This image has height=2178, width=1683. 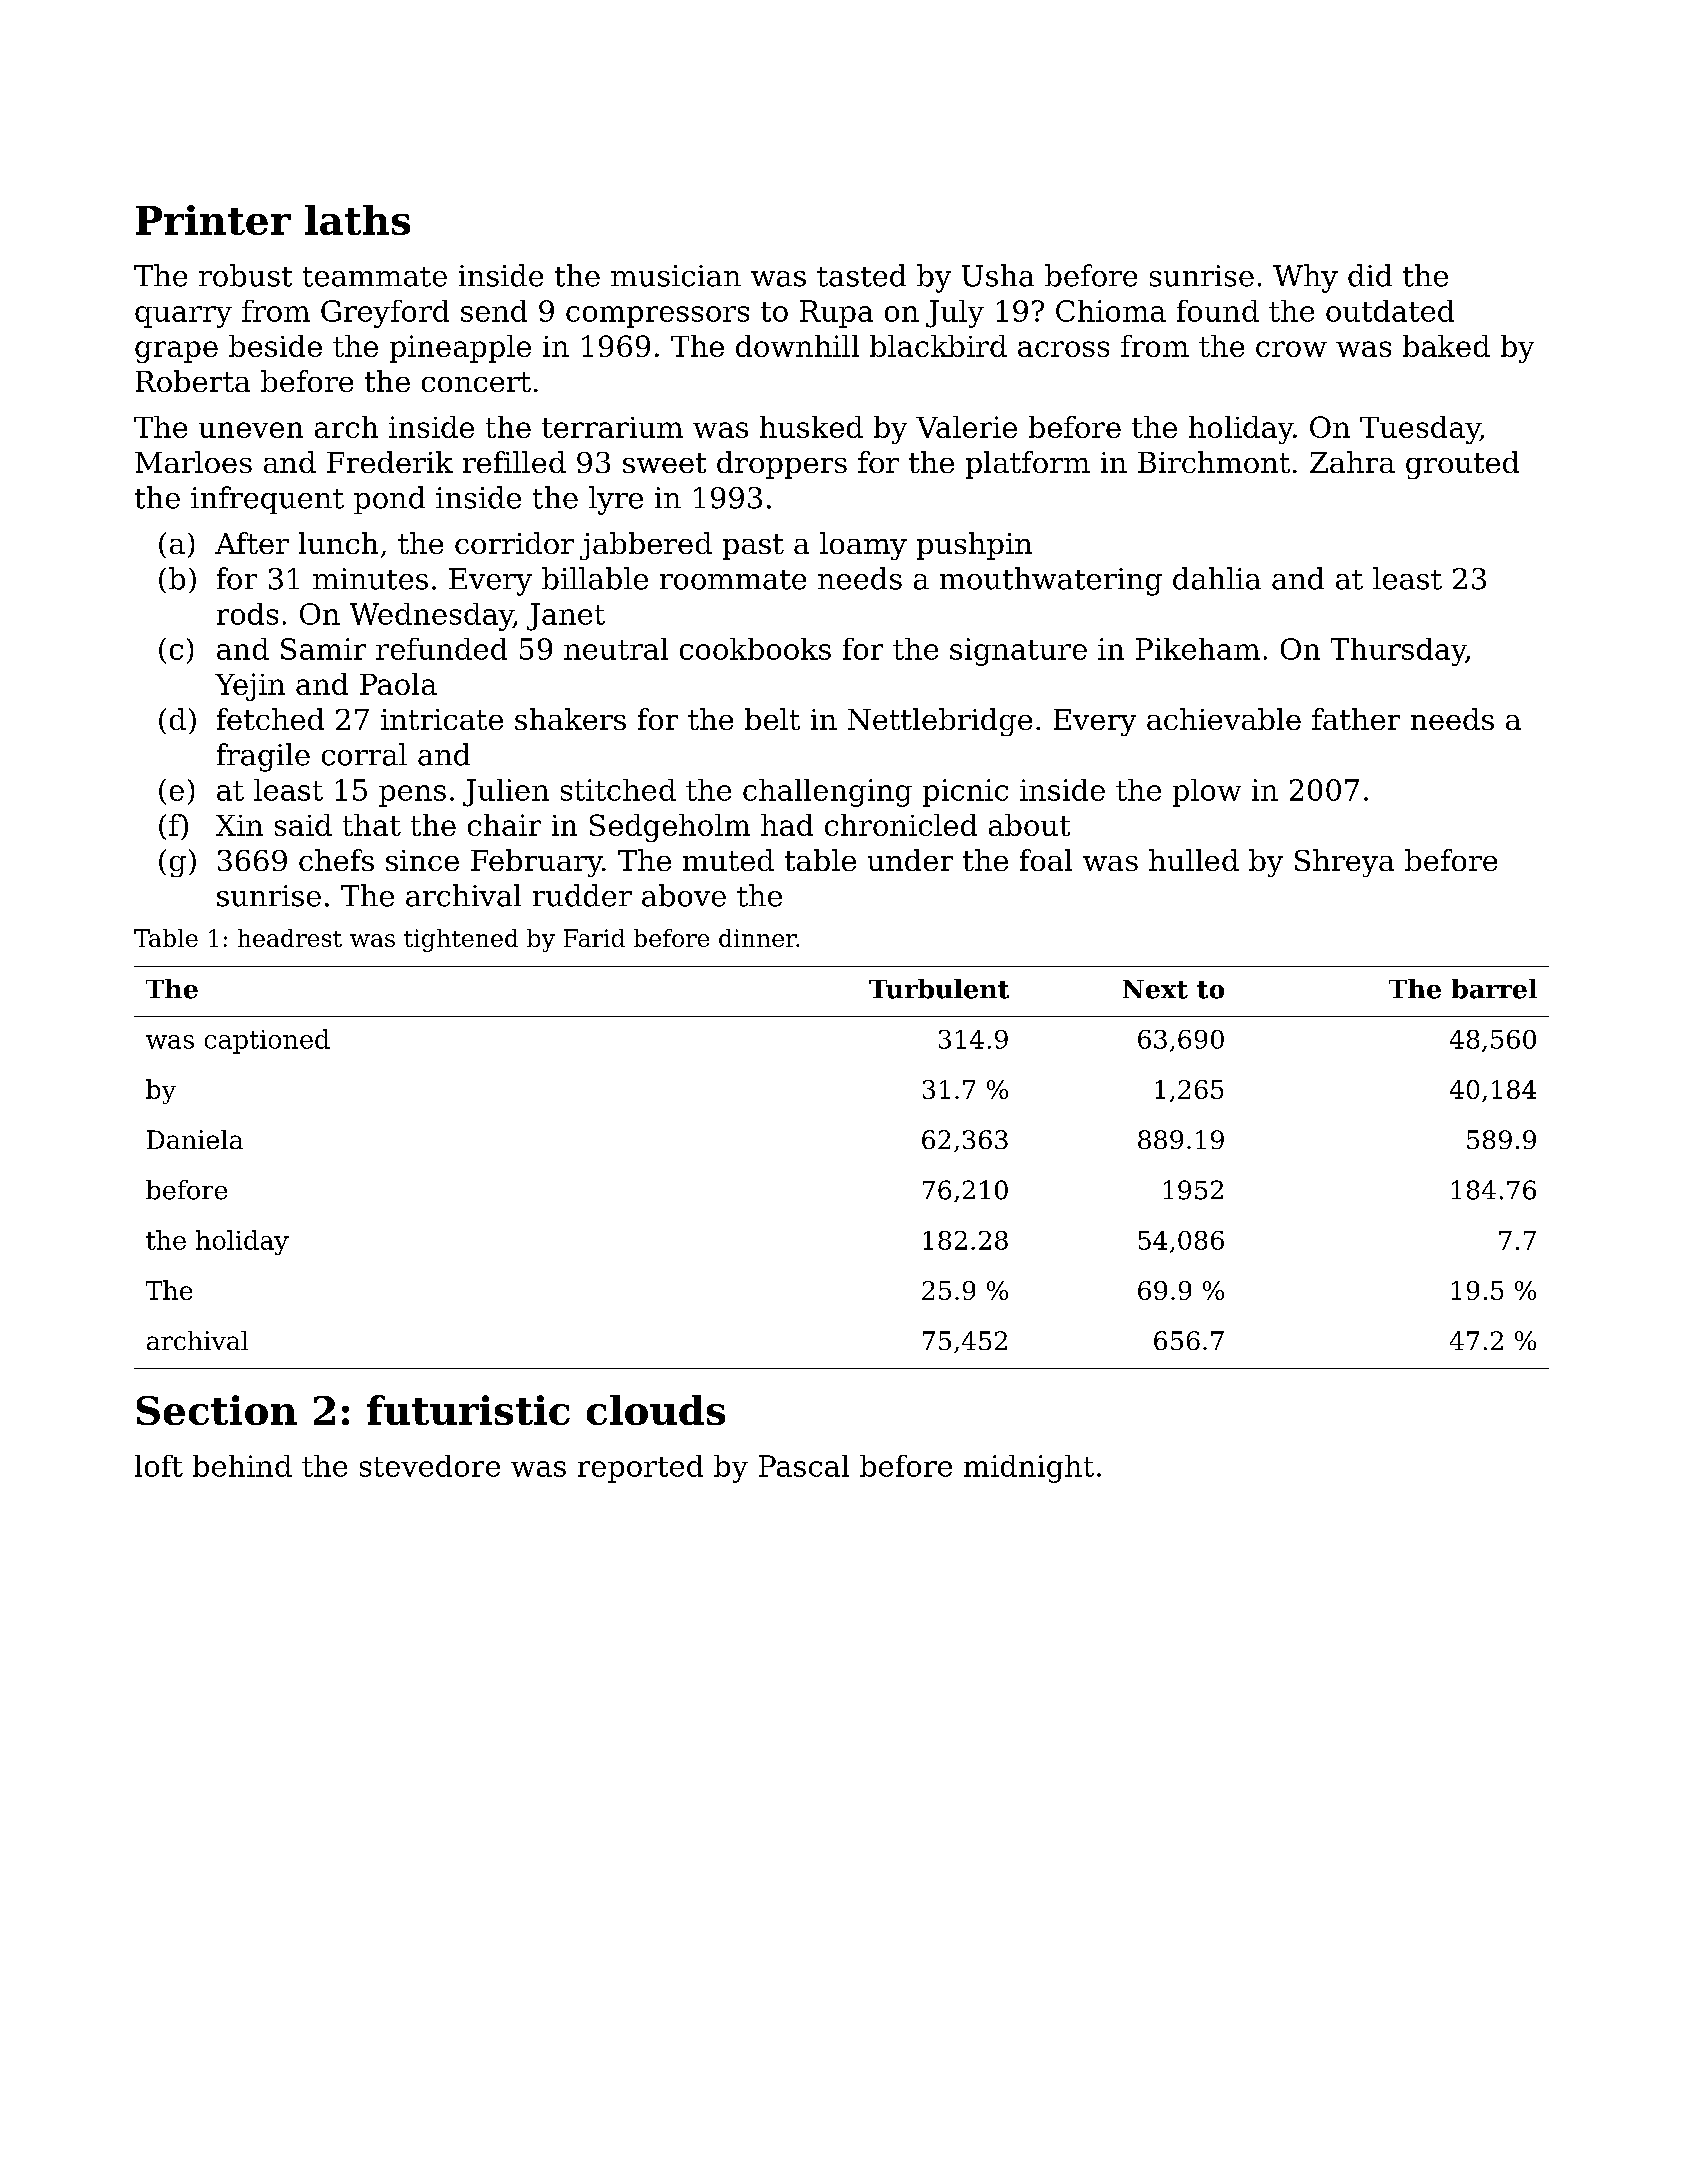 I want to click on Pascal, so click(x=804, y=1466).
